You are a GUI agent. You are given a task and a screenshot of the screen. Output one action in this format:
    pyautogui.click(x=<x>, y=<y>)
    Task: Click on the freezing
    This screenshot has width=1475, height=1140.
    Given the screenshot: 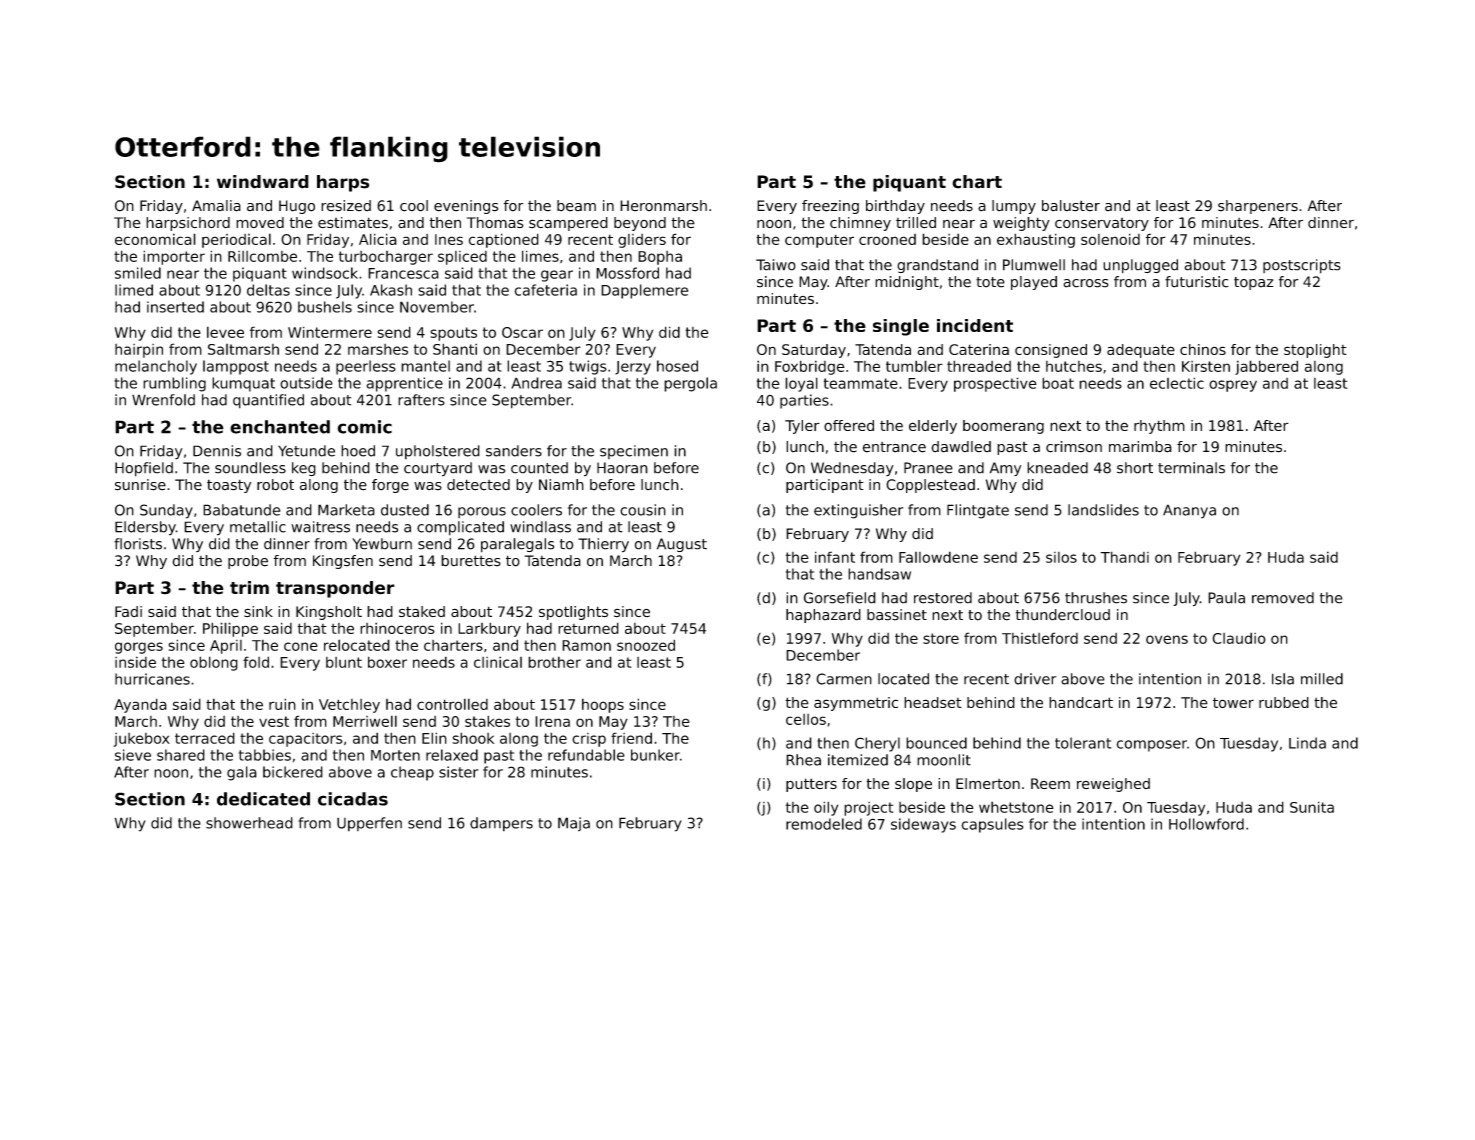 What is the action you would take?
    pyautogui.click(x=830, y=207)
